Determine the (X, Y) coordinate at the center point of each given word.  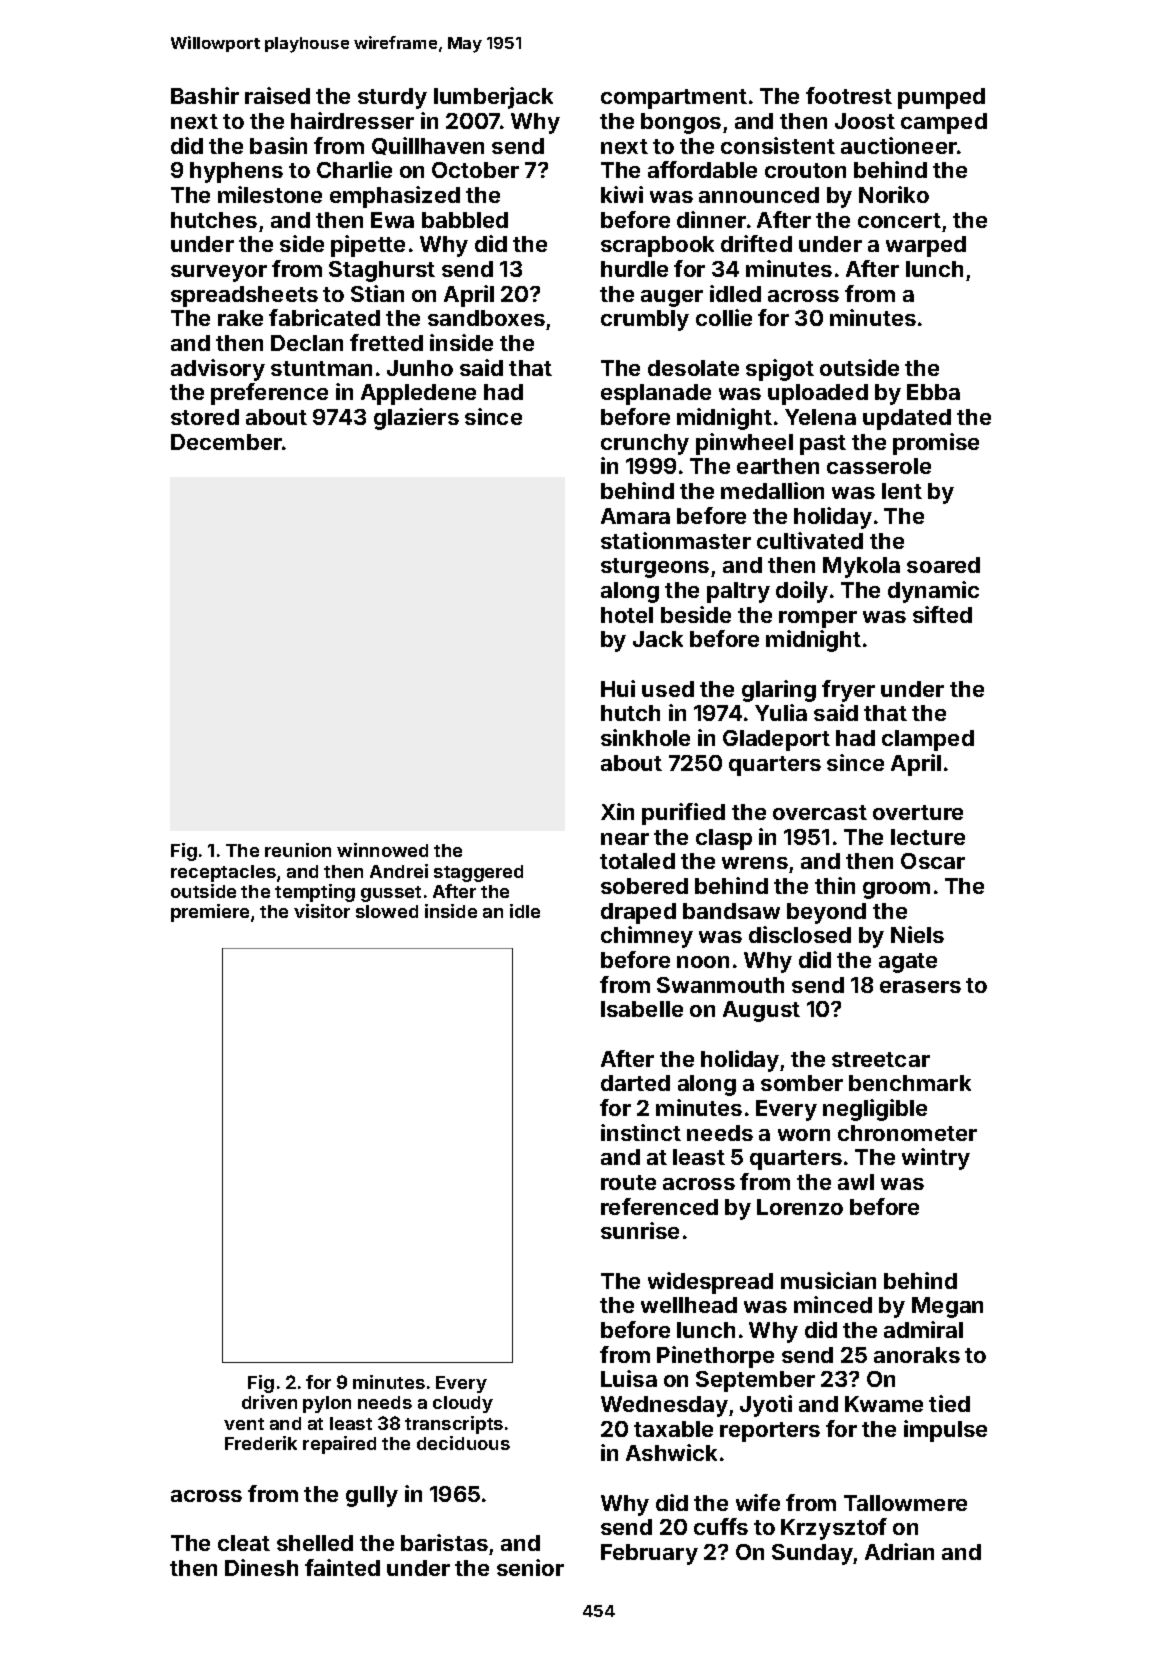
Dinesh (261, 1567)
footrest (849, 95)
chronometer (907, 1133)
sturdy (392, 98)
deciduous (463, 1443)
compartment (674, 99)
